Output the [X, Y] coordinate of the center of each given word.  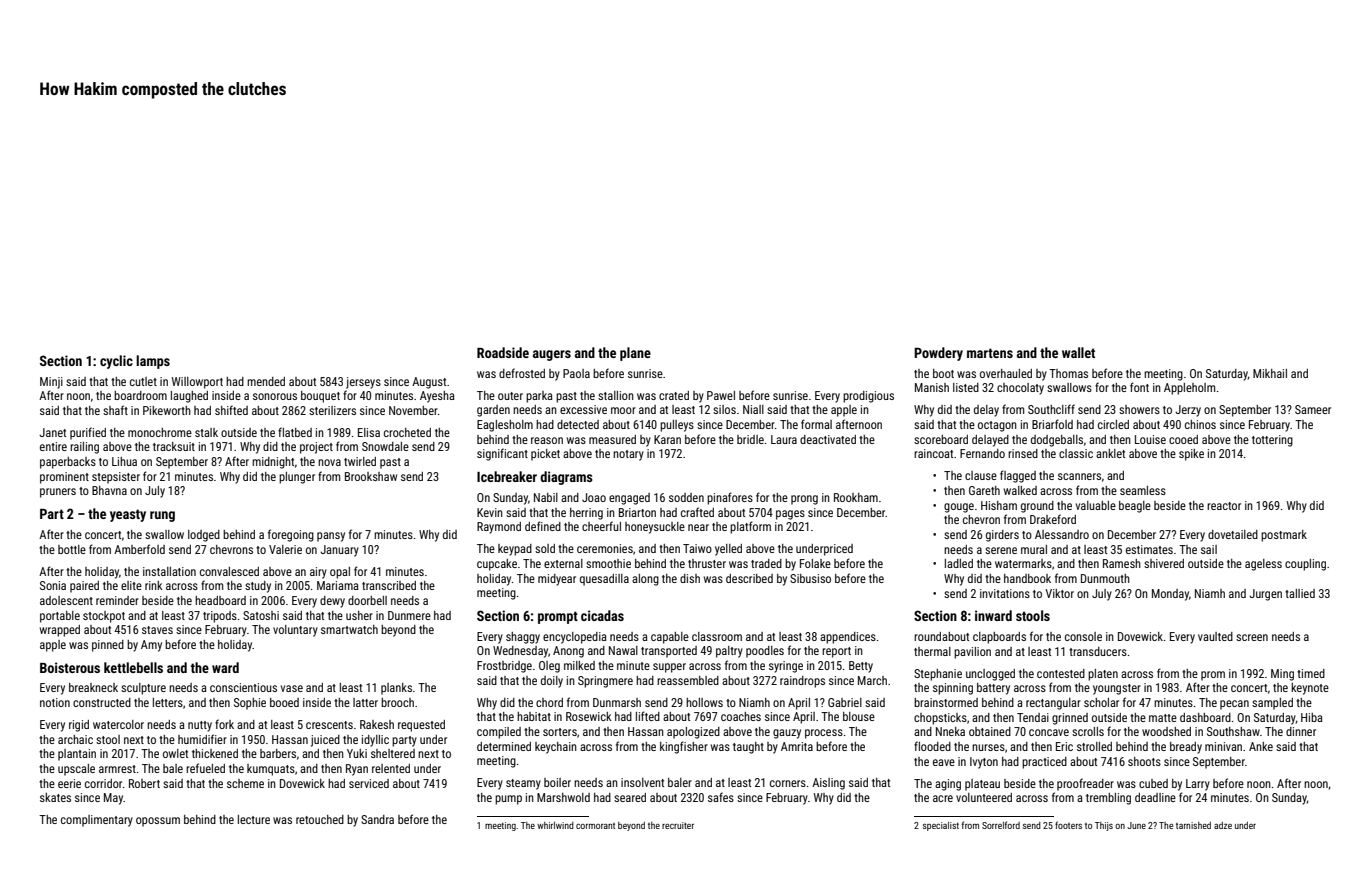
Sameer [1313, 409]
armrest [117, 769]
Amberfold [139, 549]
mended [266, 381]
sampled [1272, 704]
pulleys [677, 426]
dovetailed [1233, 534]
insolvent [642, 782]
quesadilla [604, 580]
